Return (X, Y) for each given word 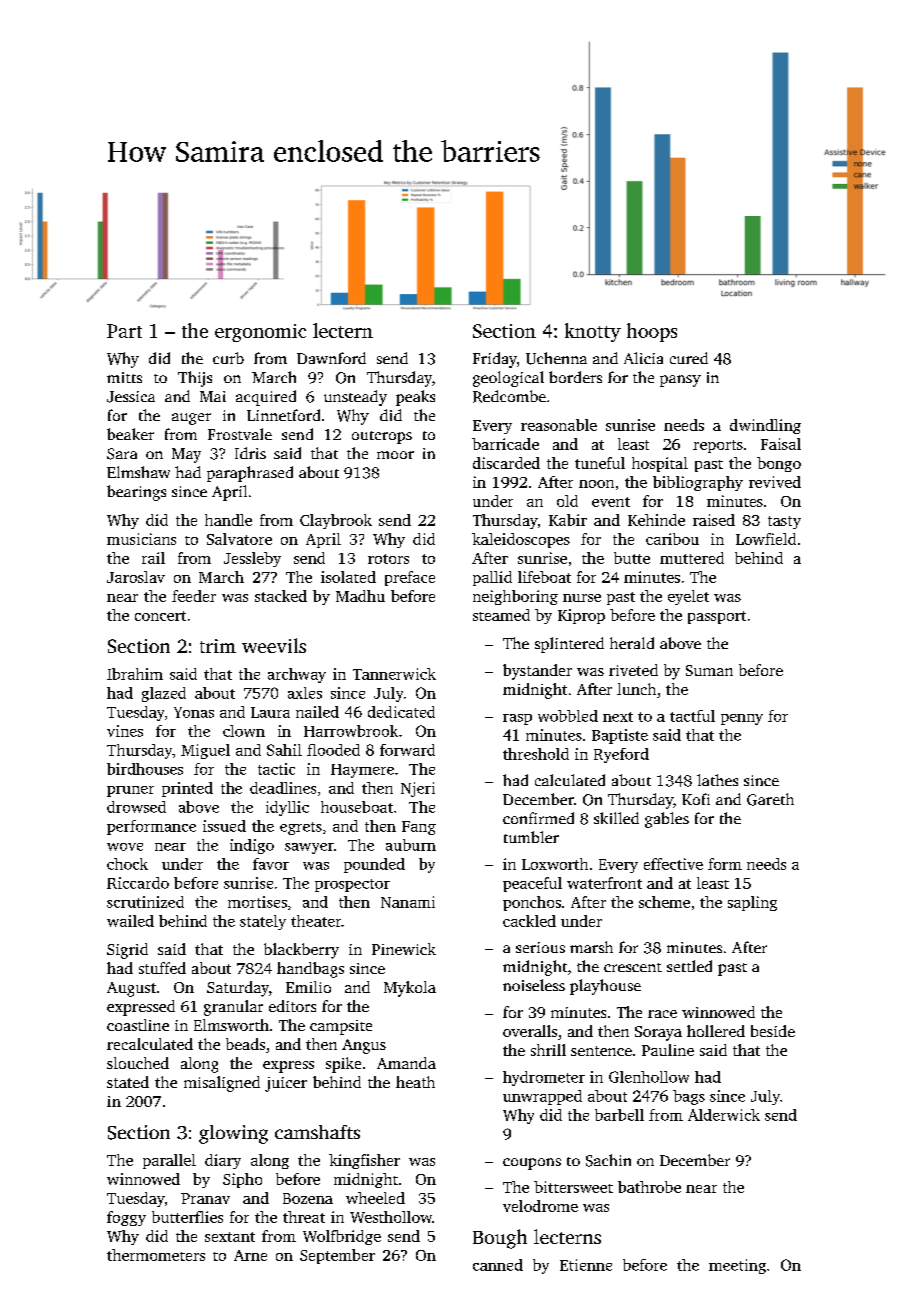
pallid (492, 578)
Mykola (410, 989)
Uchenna (556, 358)
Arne (250, 1255)
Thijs (195, 379)
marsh (591, 947)
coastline (138, 1025)
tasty (784, 522)
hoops (652, 332)
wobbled (568, 716)
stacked (281, 596)
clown (244, 731)
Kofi (696, 799)
